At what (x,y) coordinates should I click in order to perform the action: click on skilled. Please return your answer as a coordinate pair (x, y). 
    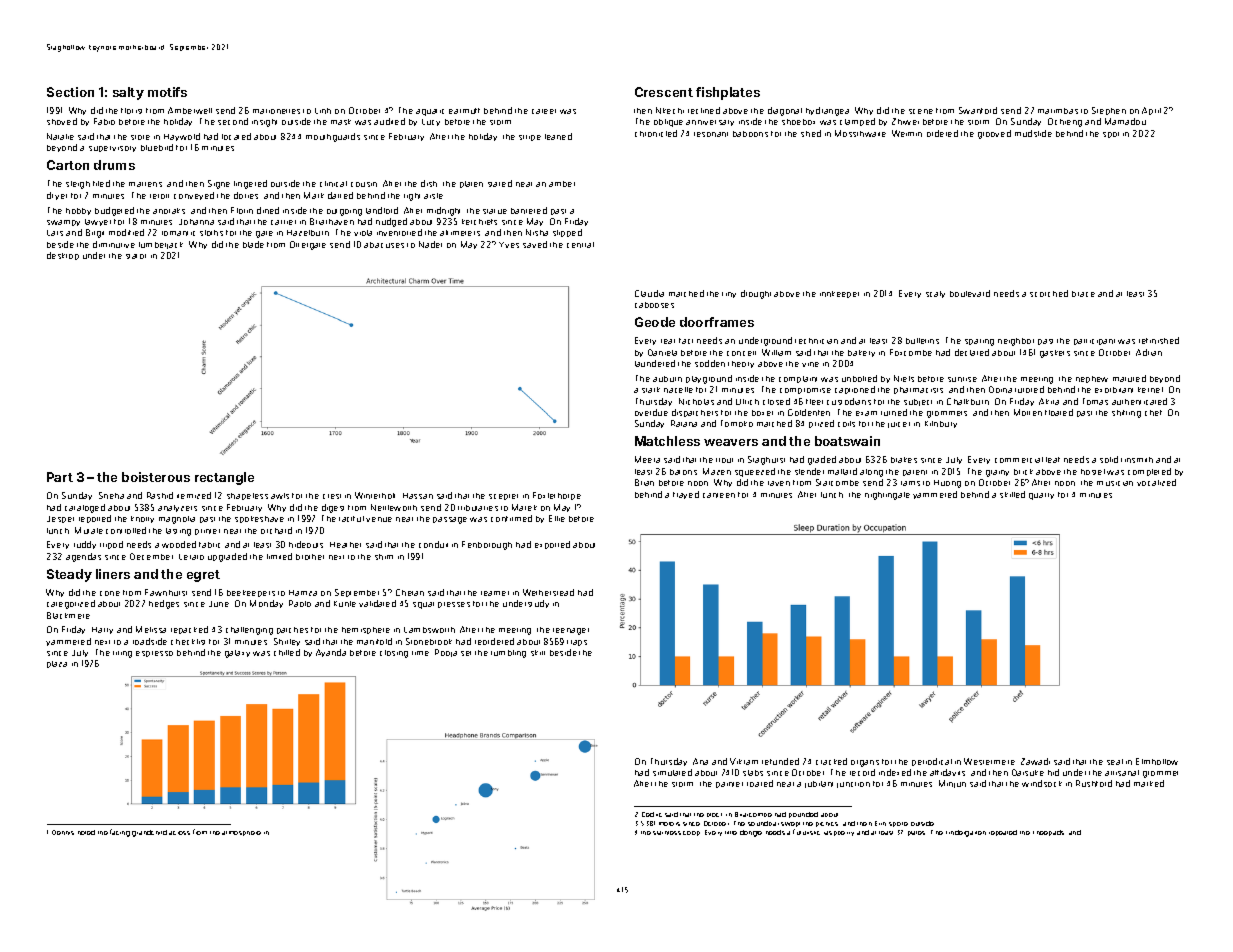
    Looking at the image, I should click on (1012, 494).
